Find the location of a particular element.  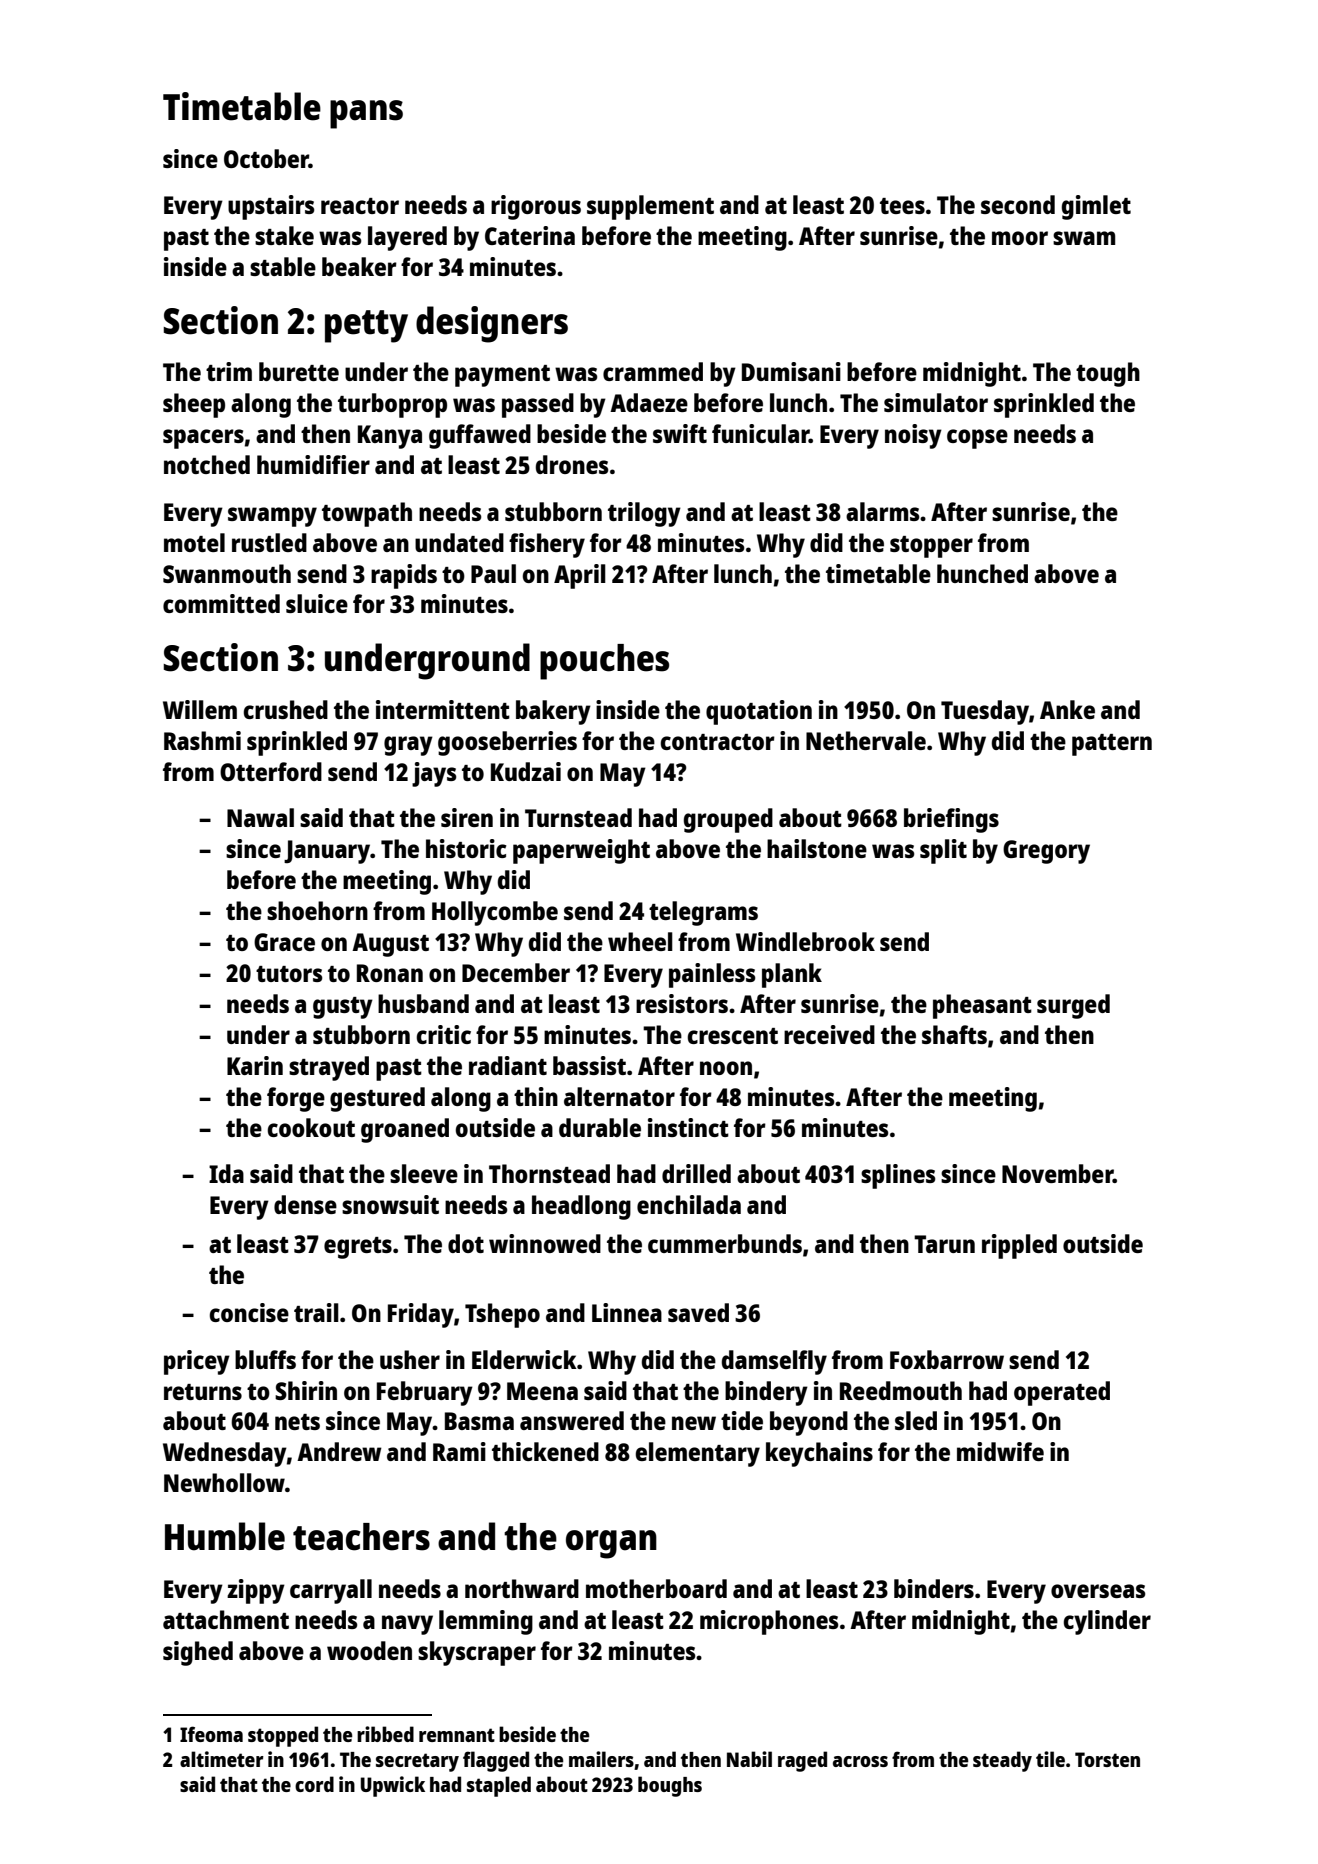

usher is located at coordinates (410, 1359).
